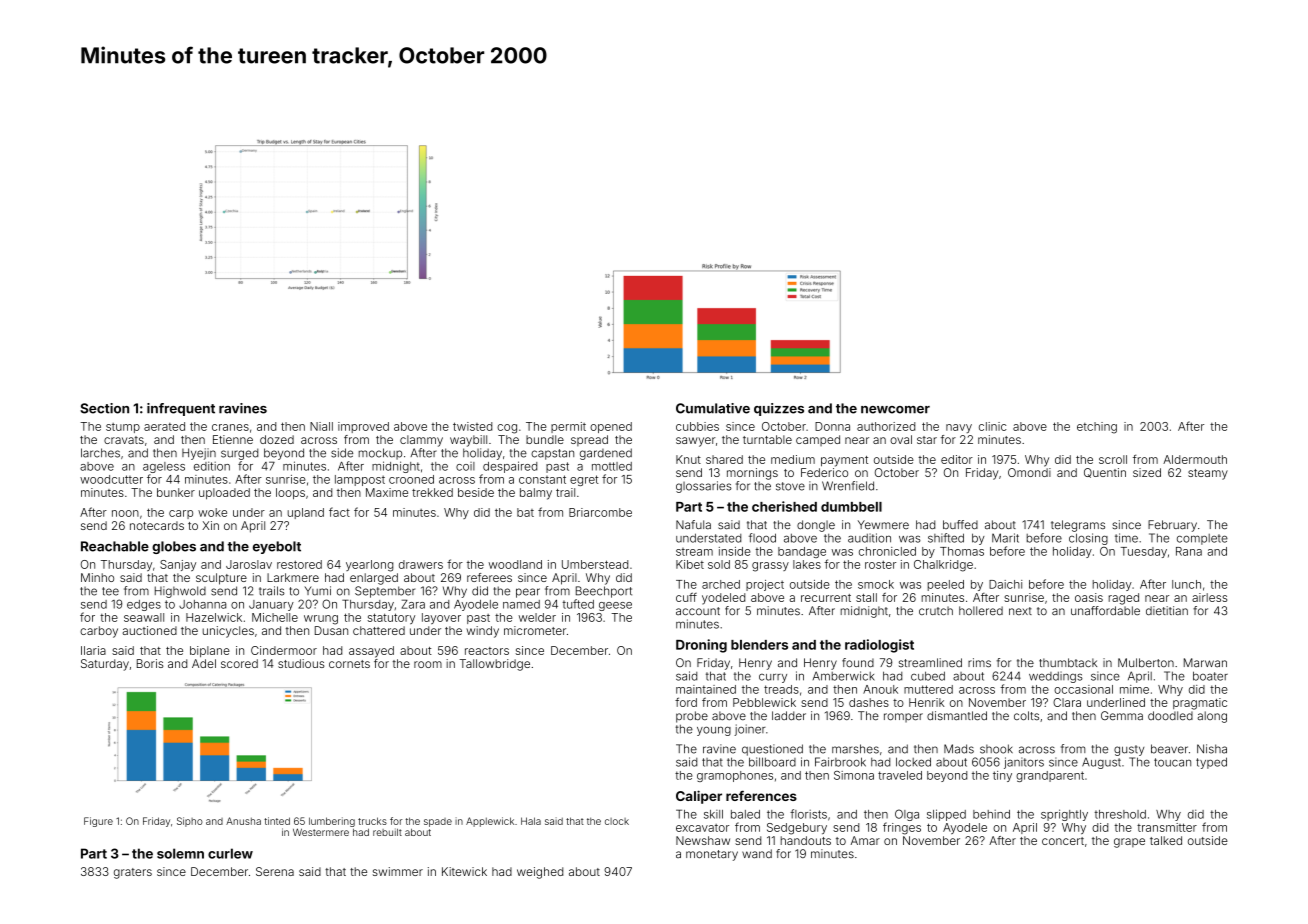 Image resolution: width=1308 pixels, height=924 pixels. Describe the element at coordinates (957, 716) in the document. I see `dismantled` at that location.
